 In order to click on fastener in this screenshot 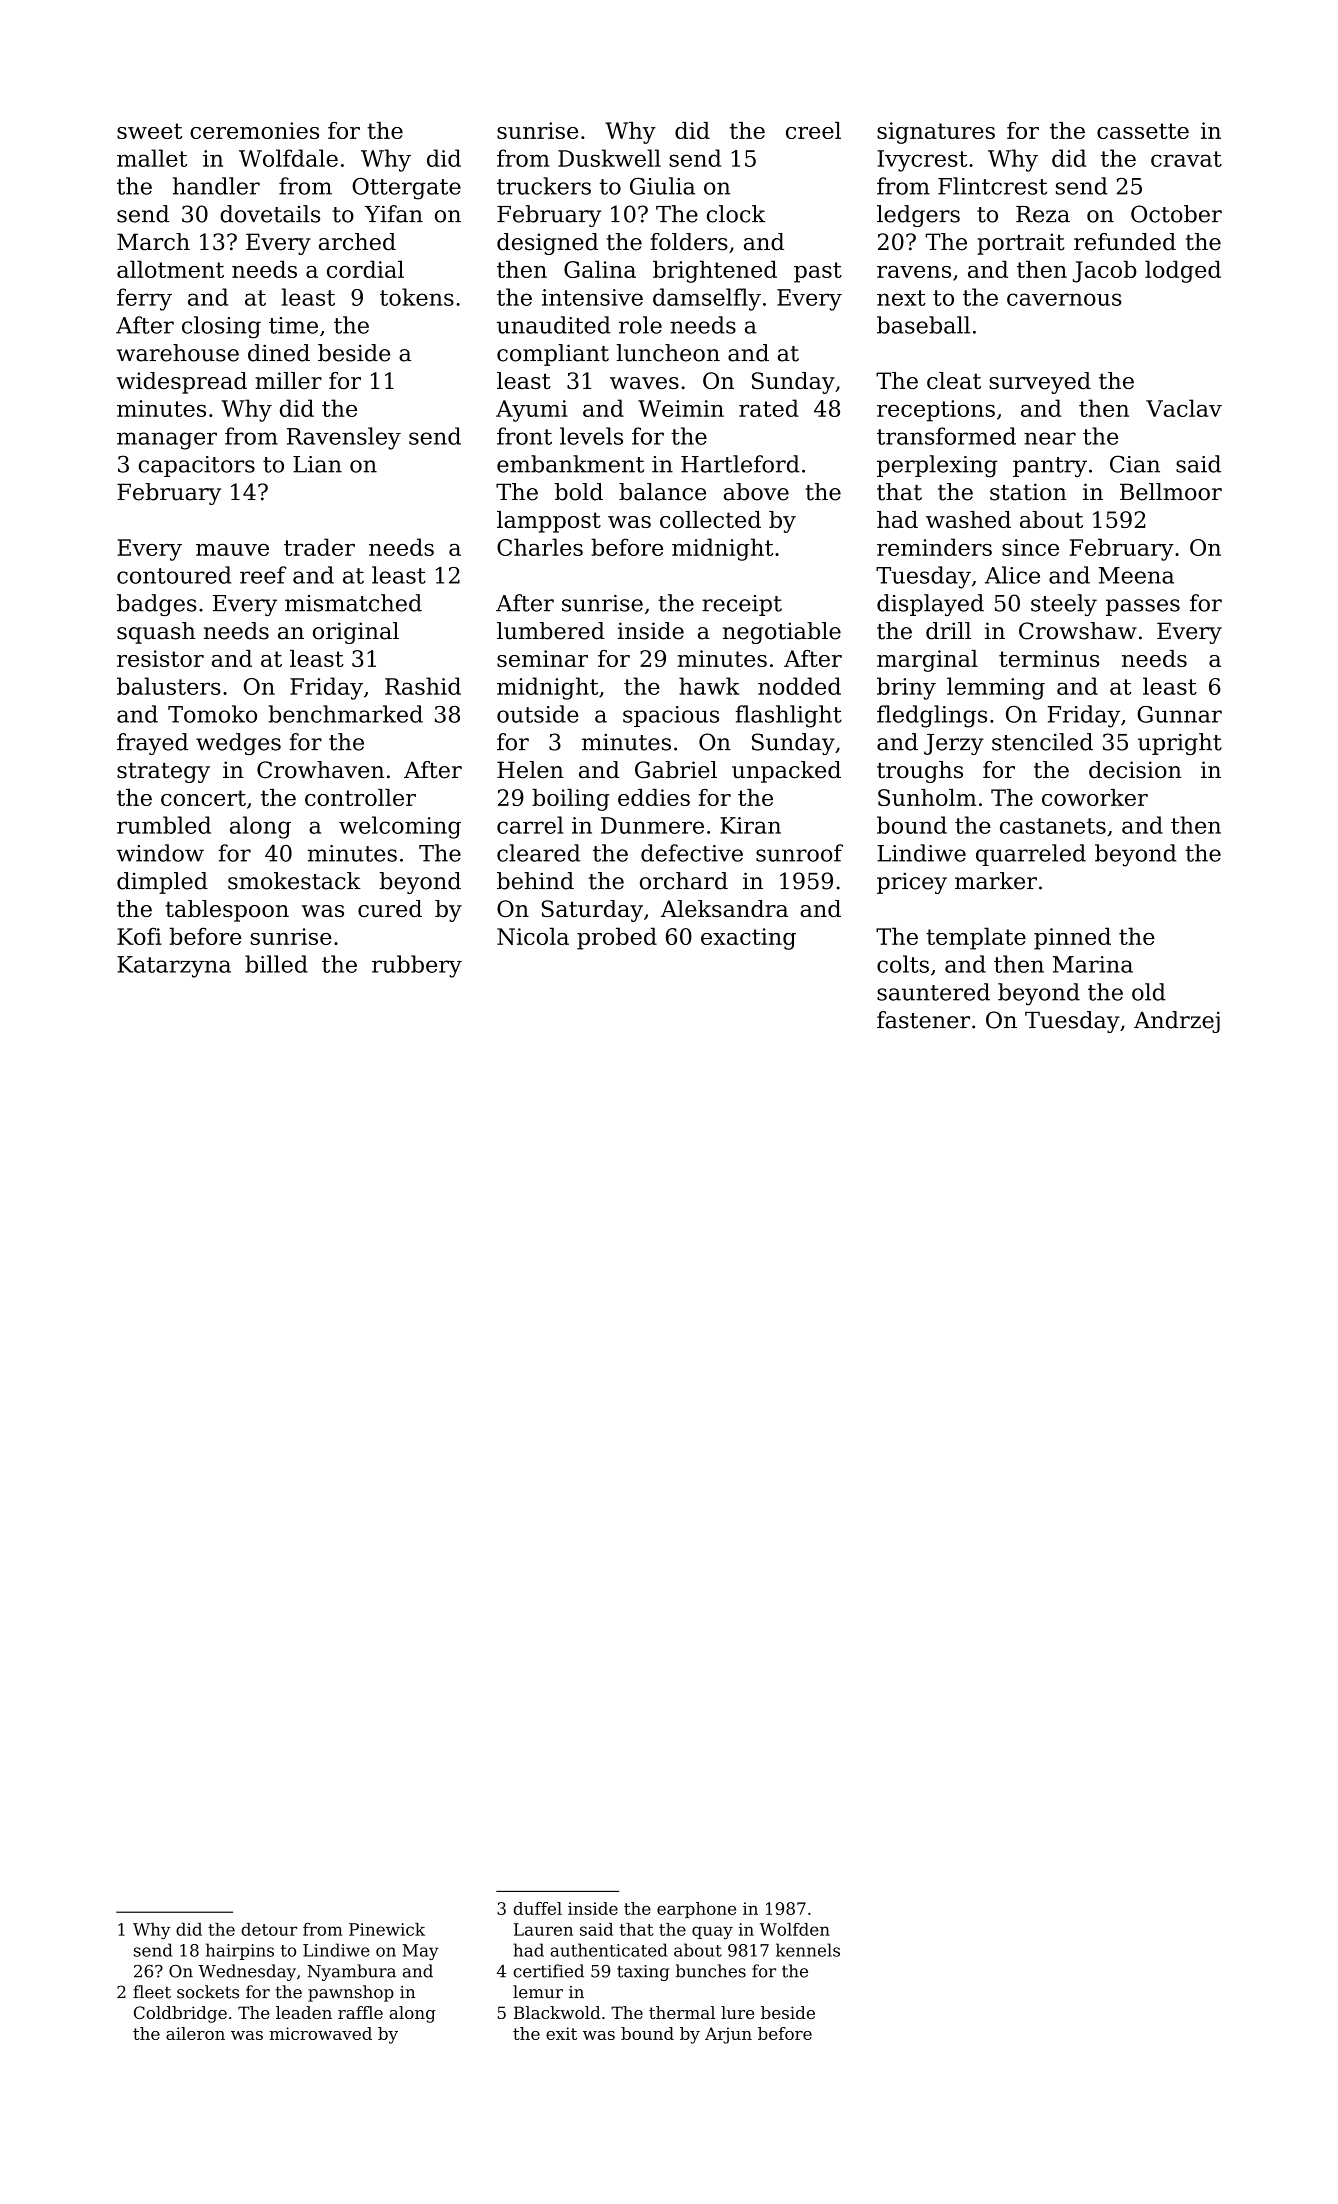, I will do `click(923, 1020)`.
